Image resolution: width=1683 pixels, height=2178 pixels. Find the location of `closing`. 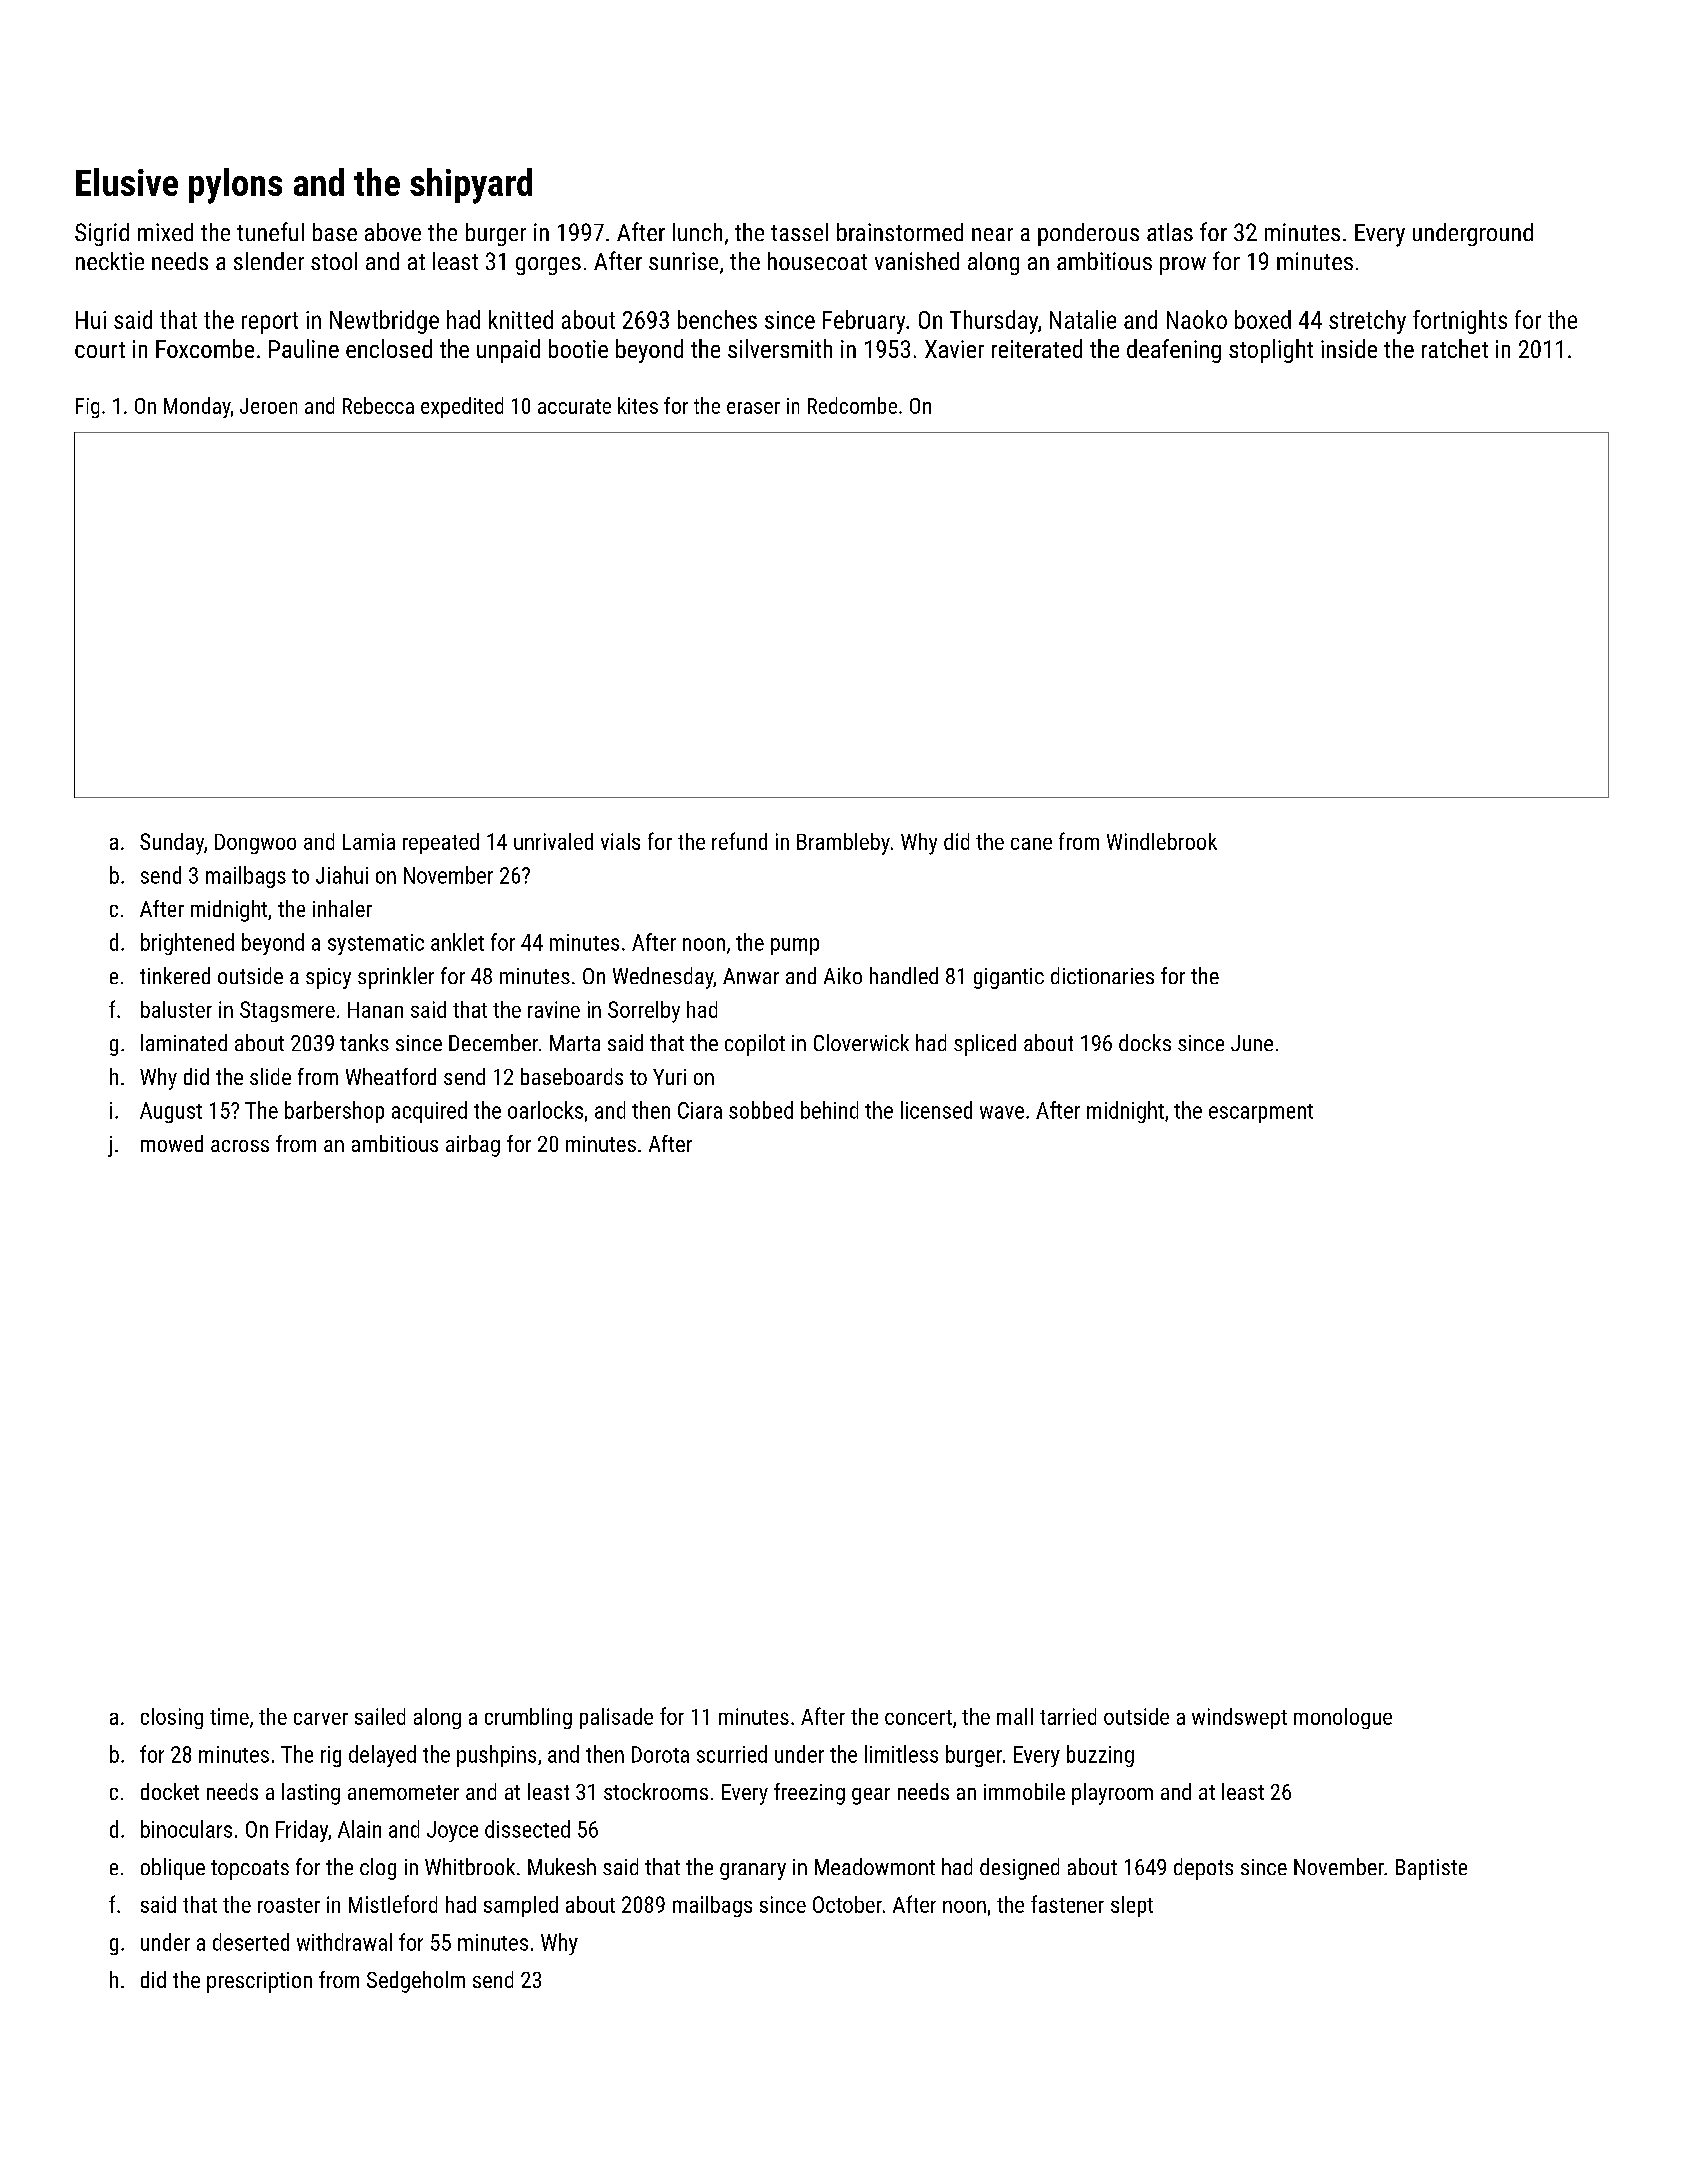

closing is located at coordinates (172, 1718).
